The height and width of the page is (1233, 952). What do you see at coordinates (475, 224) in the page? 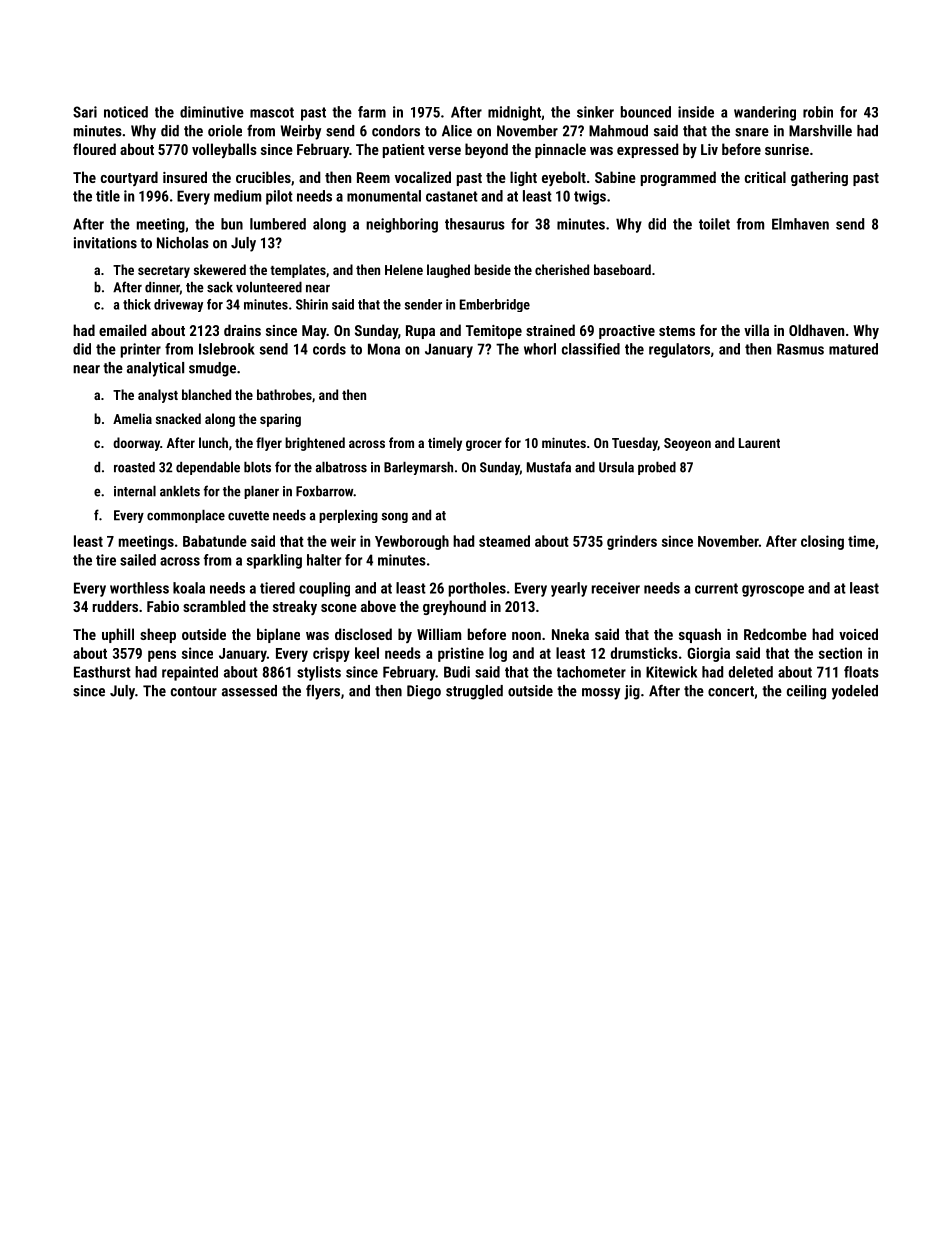
I see `thesaurus` at bounding box center [475, 224].
